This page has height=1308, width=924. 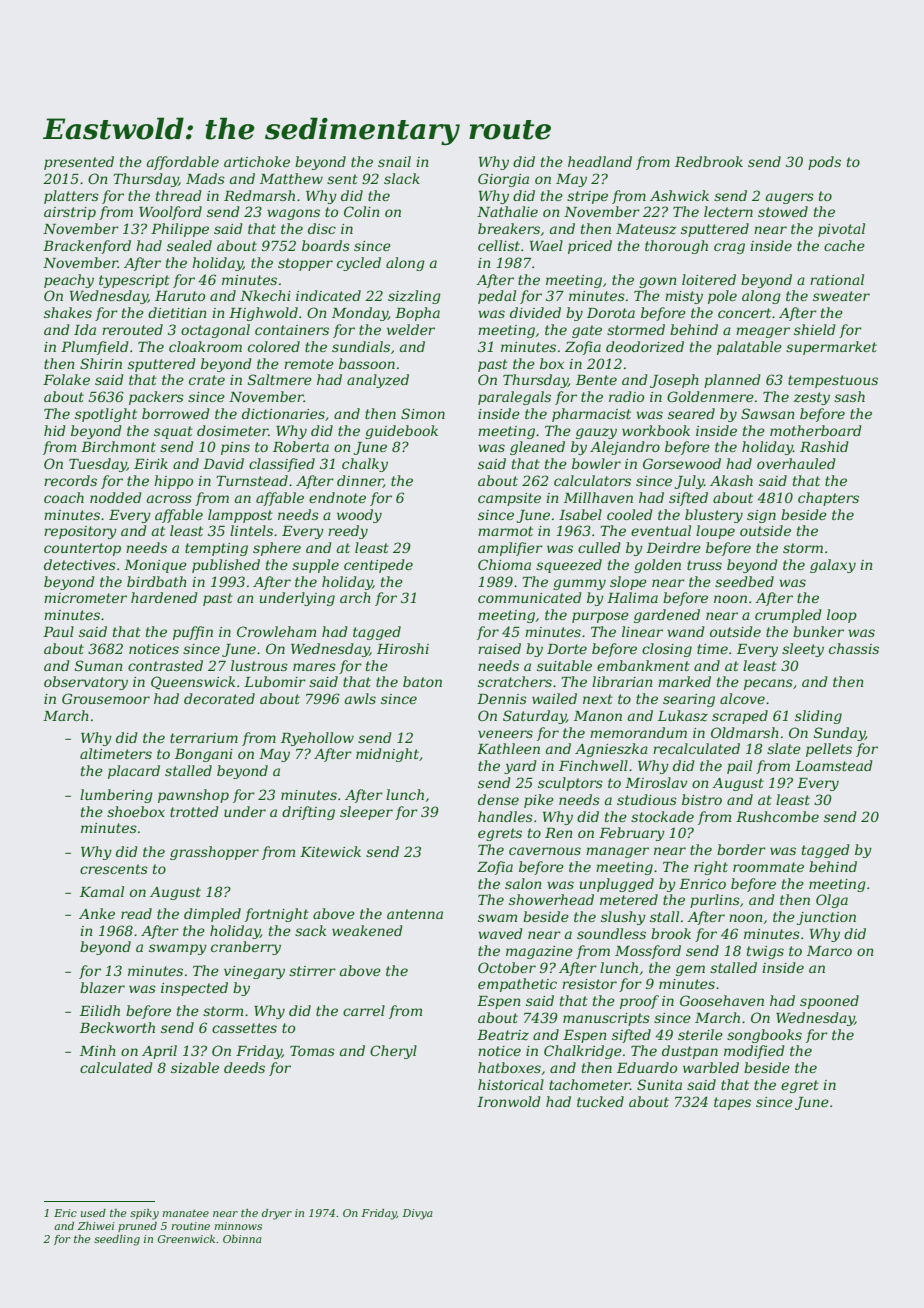 I want to click on cache, so click(x=844, y=245).
